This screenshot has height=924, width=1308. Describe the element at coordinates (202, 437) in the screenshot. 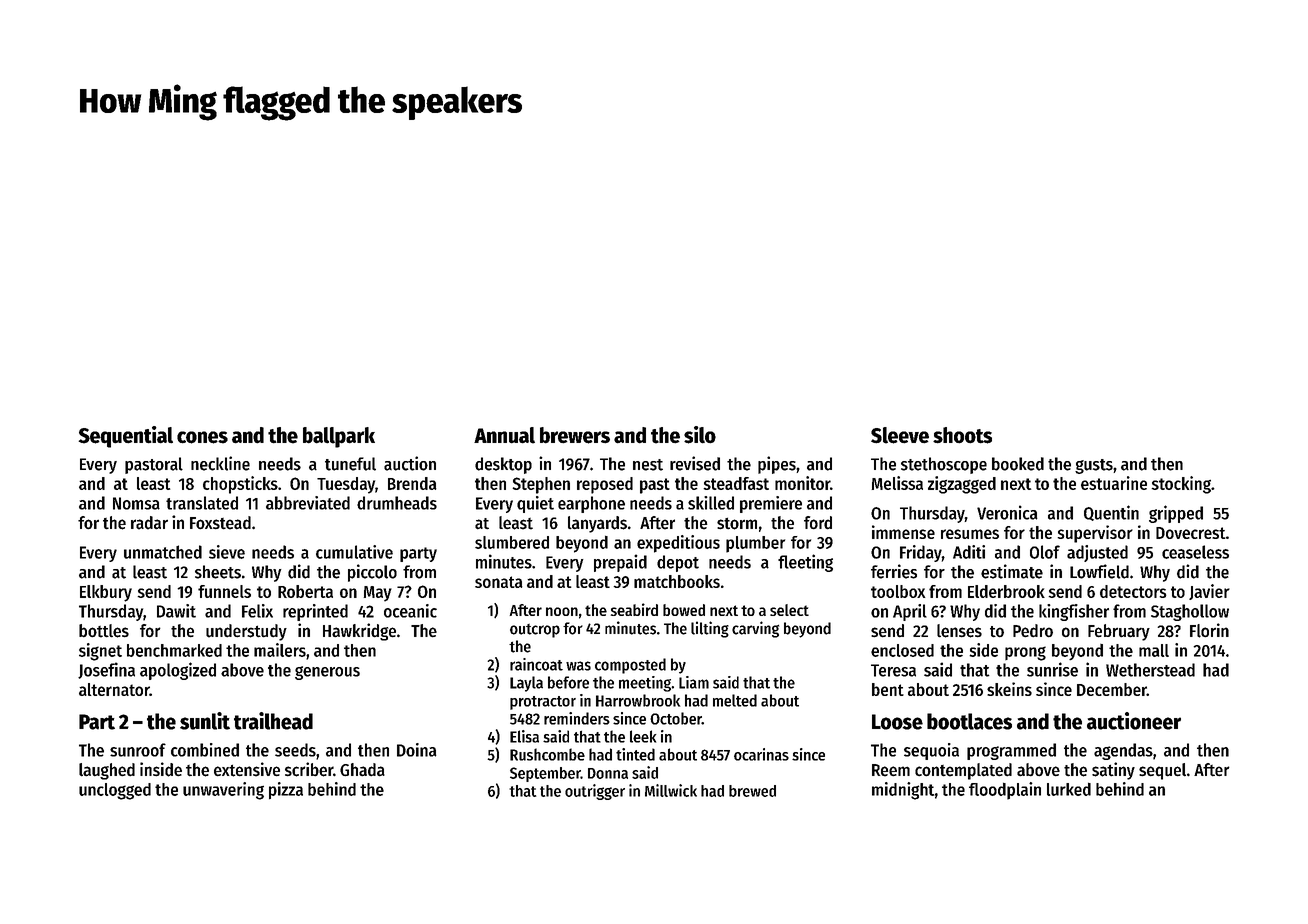

I see `cones` at that location.
